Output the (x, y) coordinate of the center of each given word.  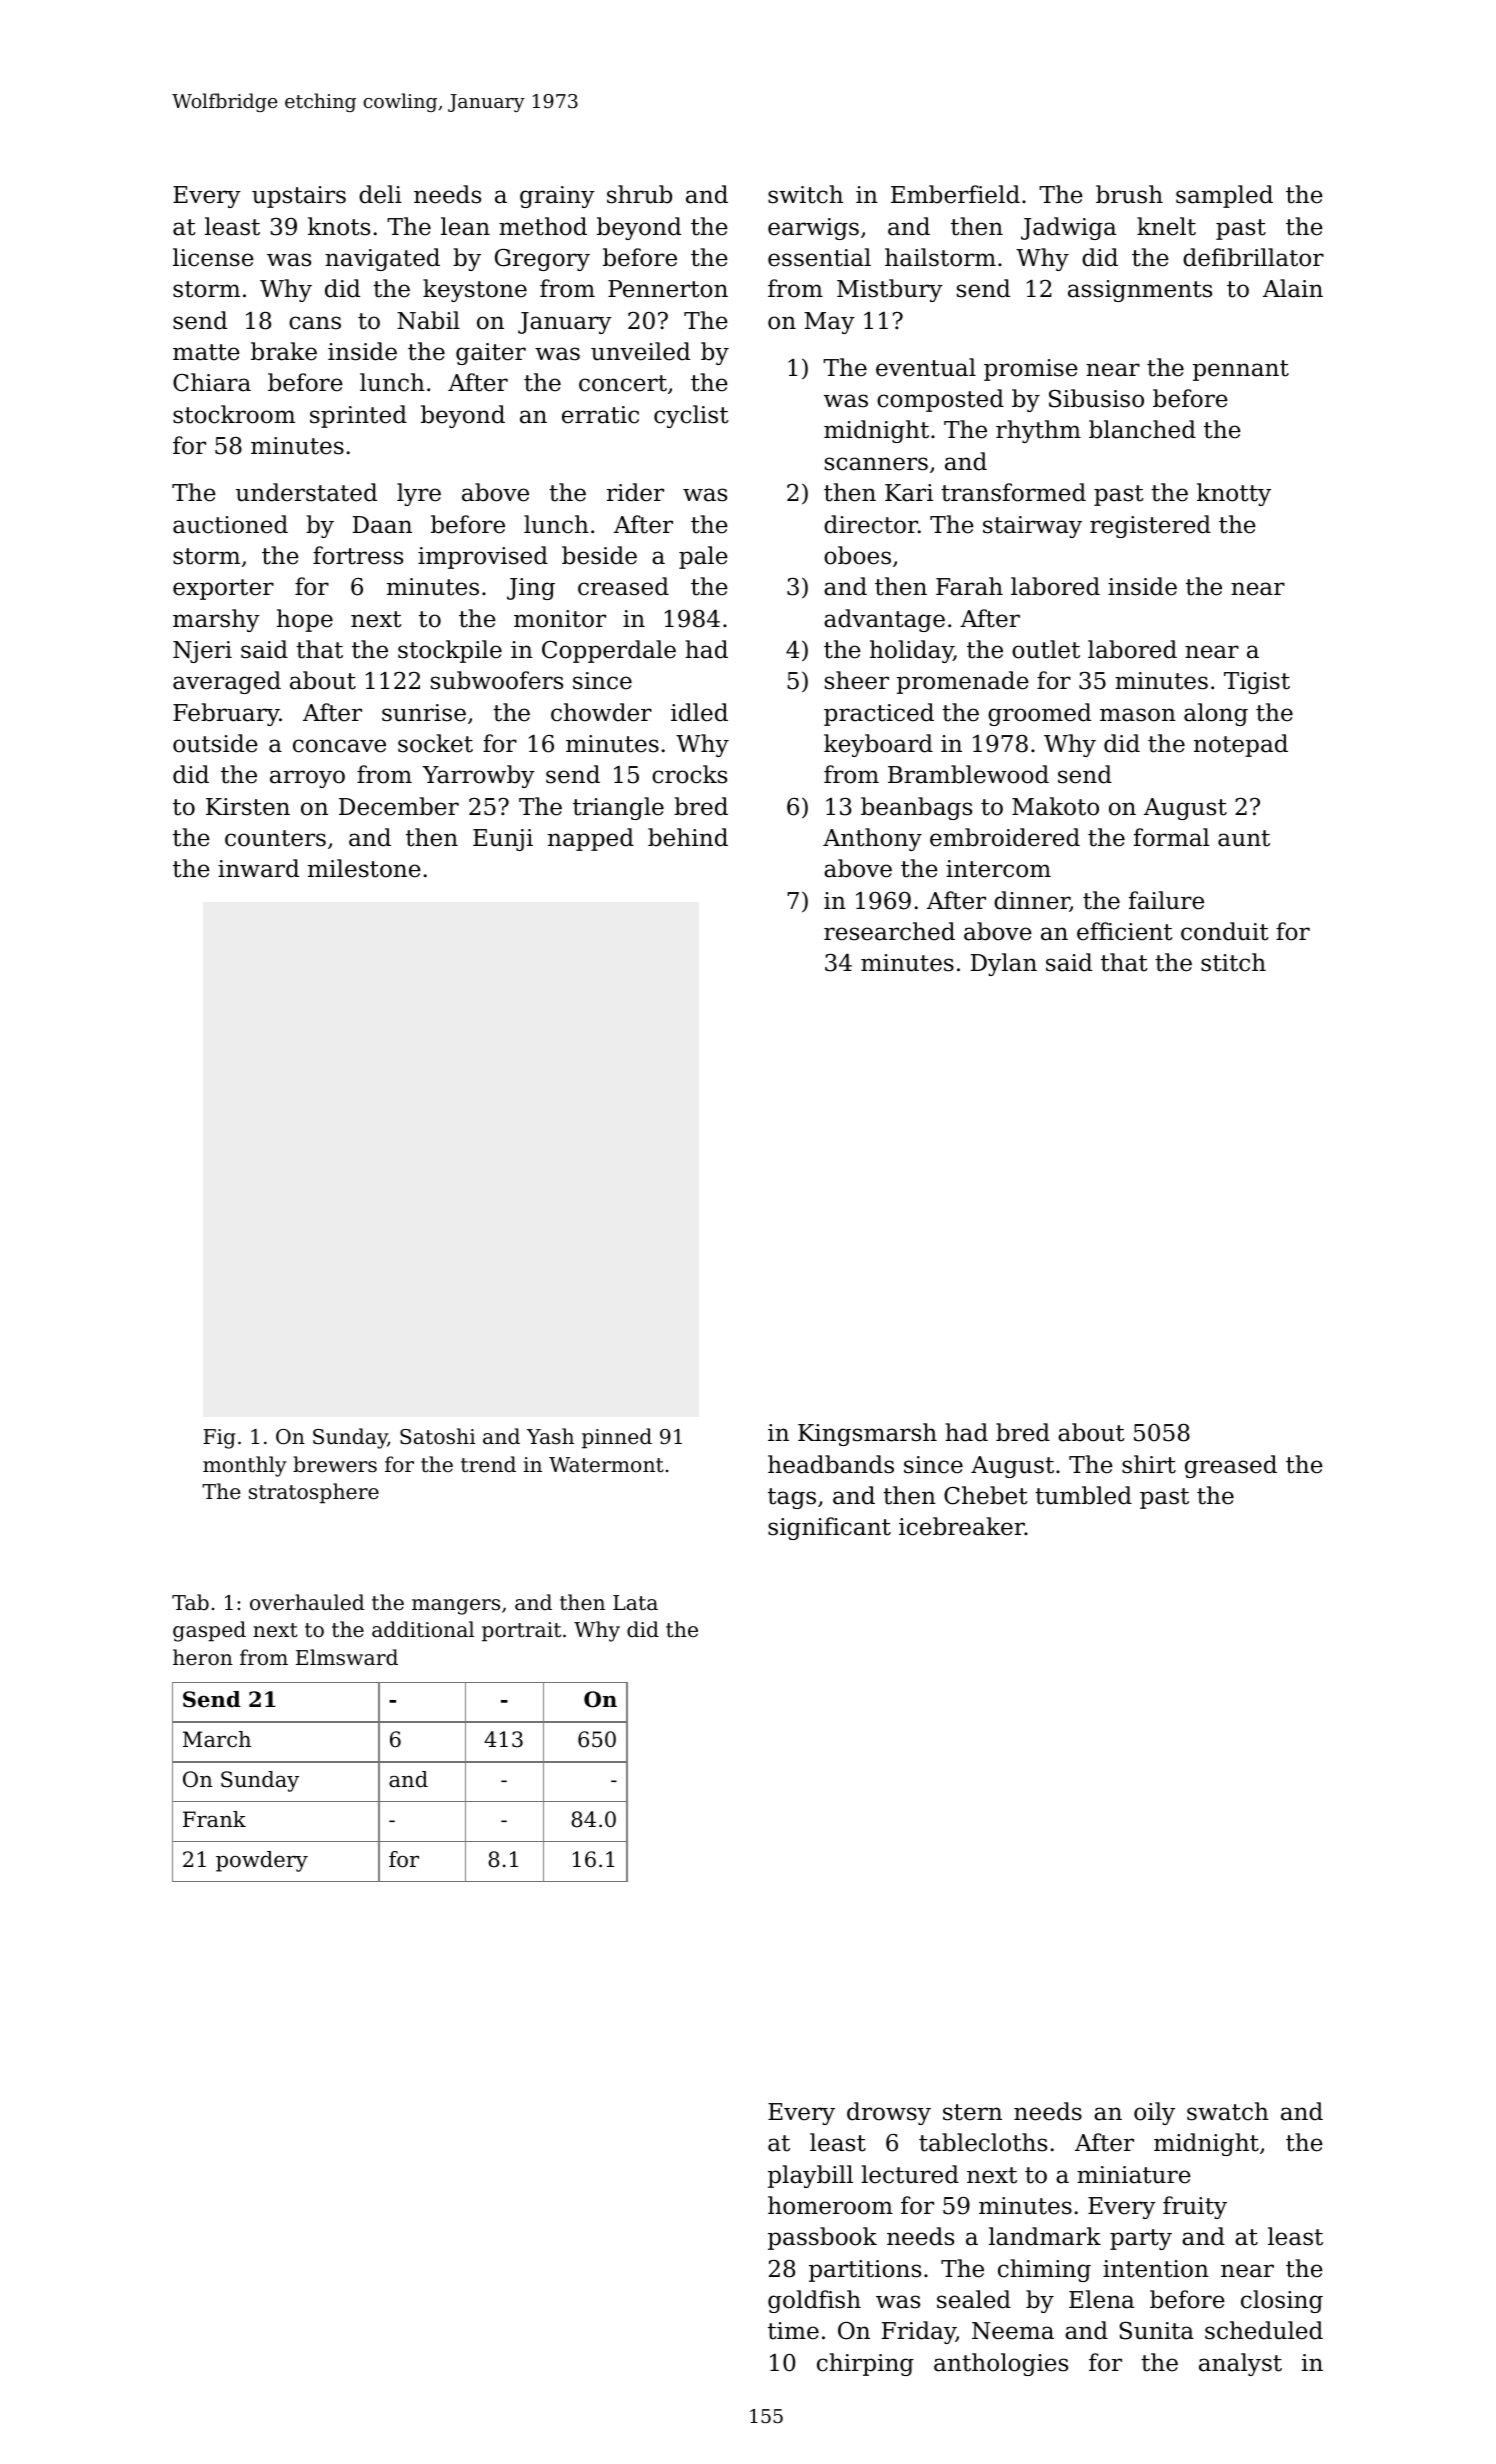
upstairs (299, 197)
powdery (262, 1861)
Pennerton (668, 289)
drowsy (889, 2113)
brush (1129, 194)
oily (1154, 2113)
